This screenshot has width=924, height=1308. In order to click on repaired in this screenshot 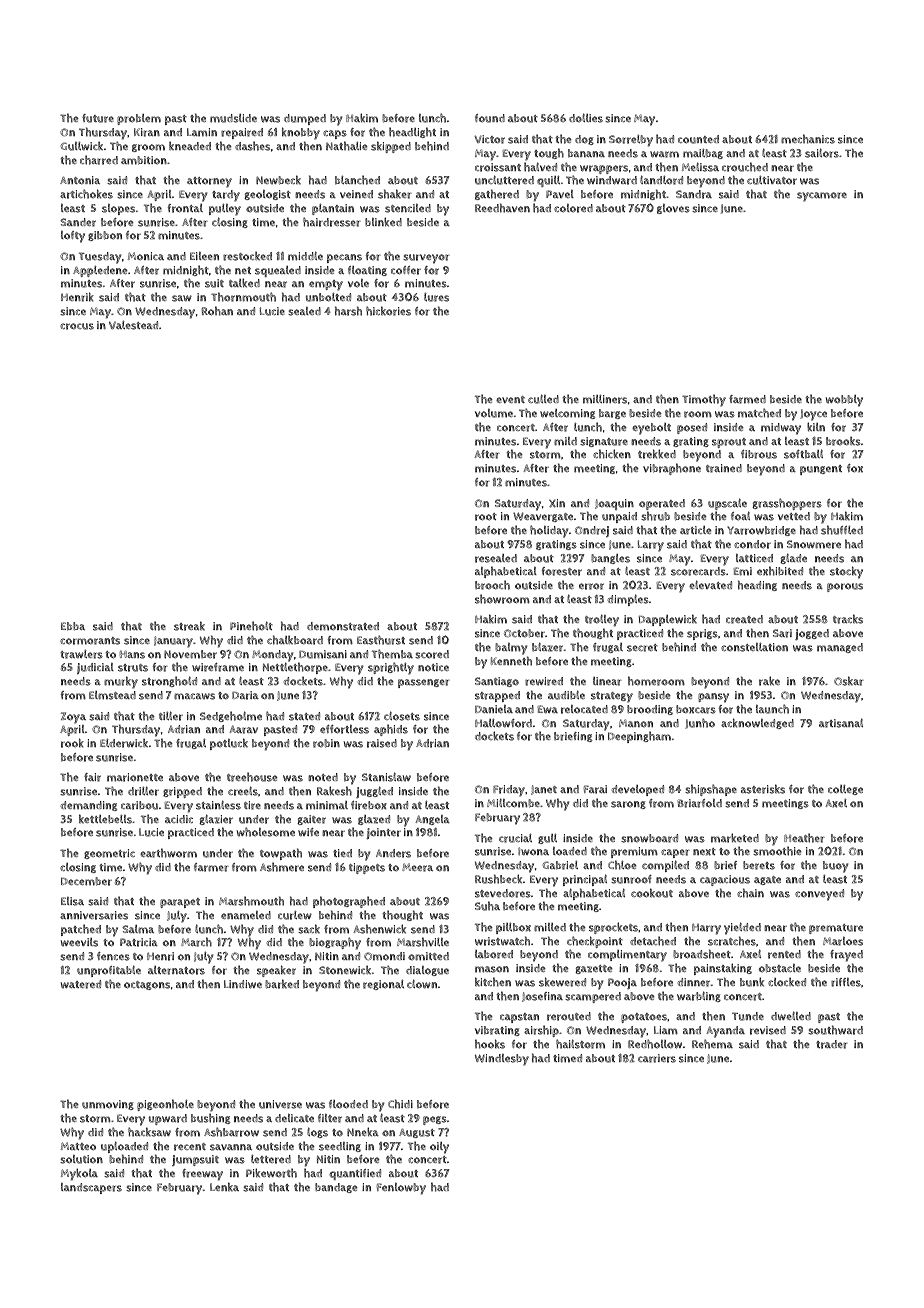, I will do `click(242, 133)`.
